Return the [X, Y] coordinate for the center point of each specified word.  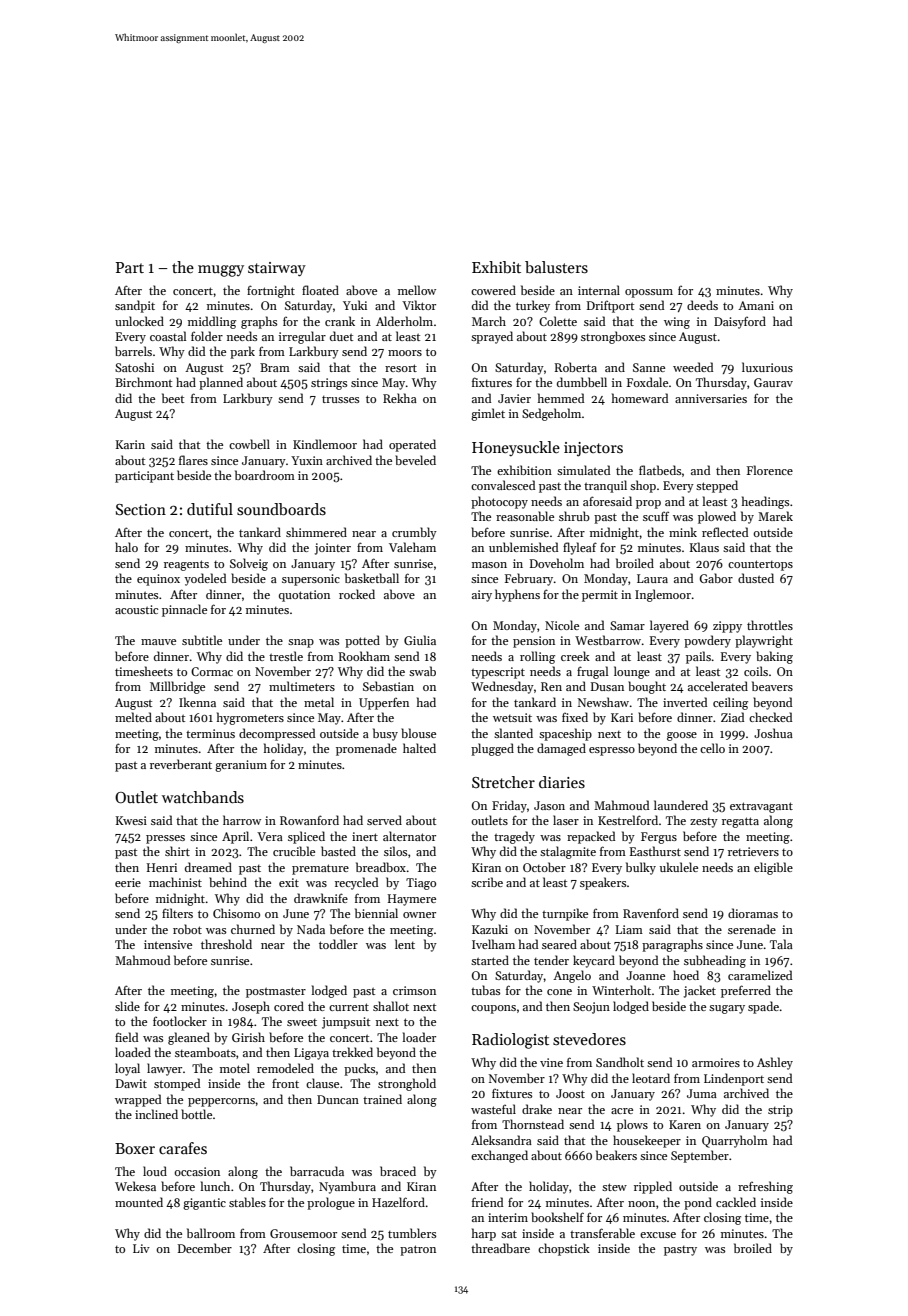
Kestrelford [628, 820]
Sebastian [388, 686]
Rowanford [309, 820]
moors [405, 353]
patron [418, 1250]
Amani [756, 305]
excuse [658, 1235]
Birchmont [143, 382]
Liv [141, 1248]
